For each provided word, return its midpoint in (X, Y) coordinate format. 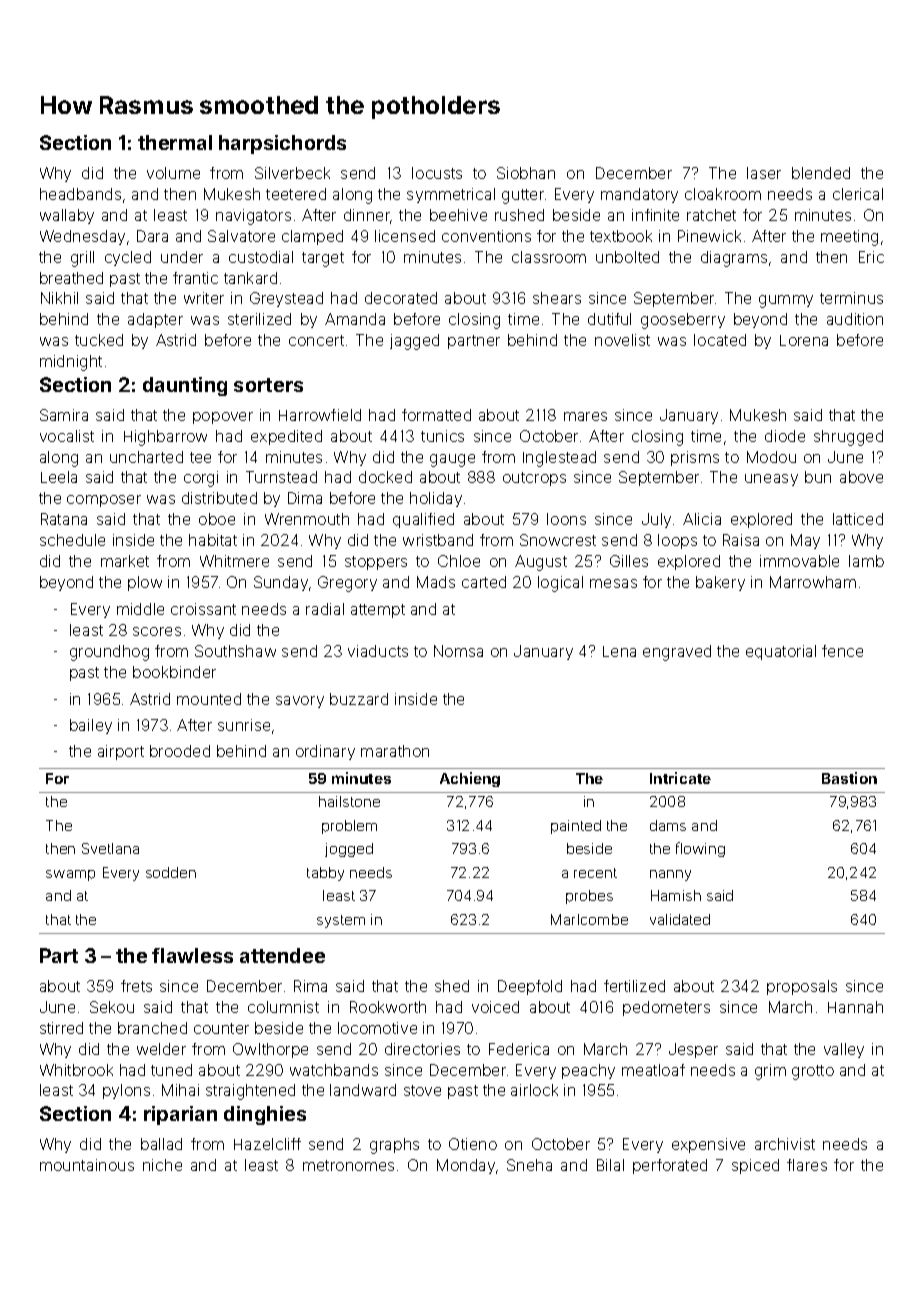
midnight (71, 363)
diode (785, 436)
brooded (180, 751)
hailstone (349, 801)
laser (764, 173)
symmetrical (451, 195)
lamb (866, 561)
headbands (80, 194)
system (341, 921)
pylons (126, 1091)
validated (680, 919)
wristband (438, 540)
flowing (700, 849)
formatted (436, 415)
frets (136, 986)
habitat (213, 540)
